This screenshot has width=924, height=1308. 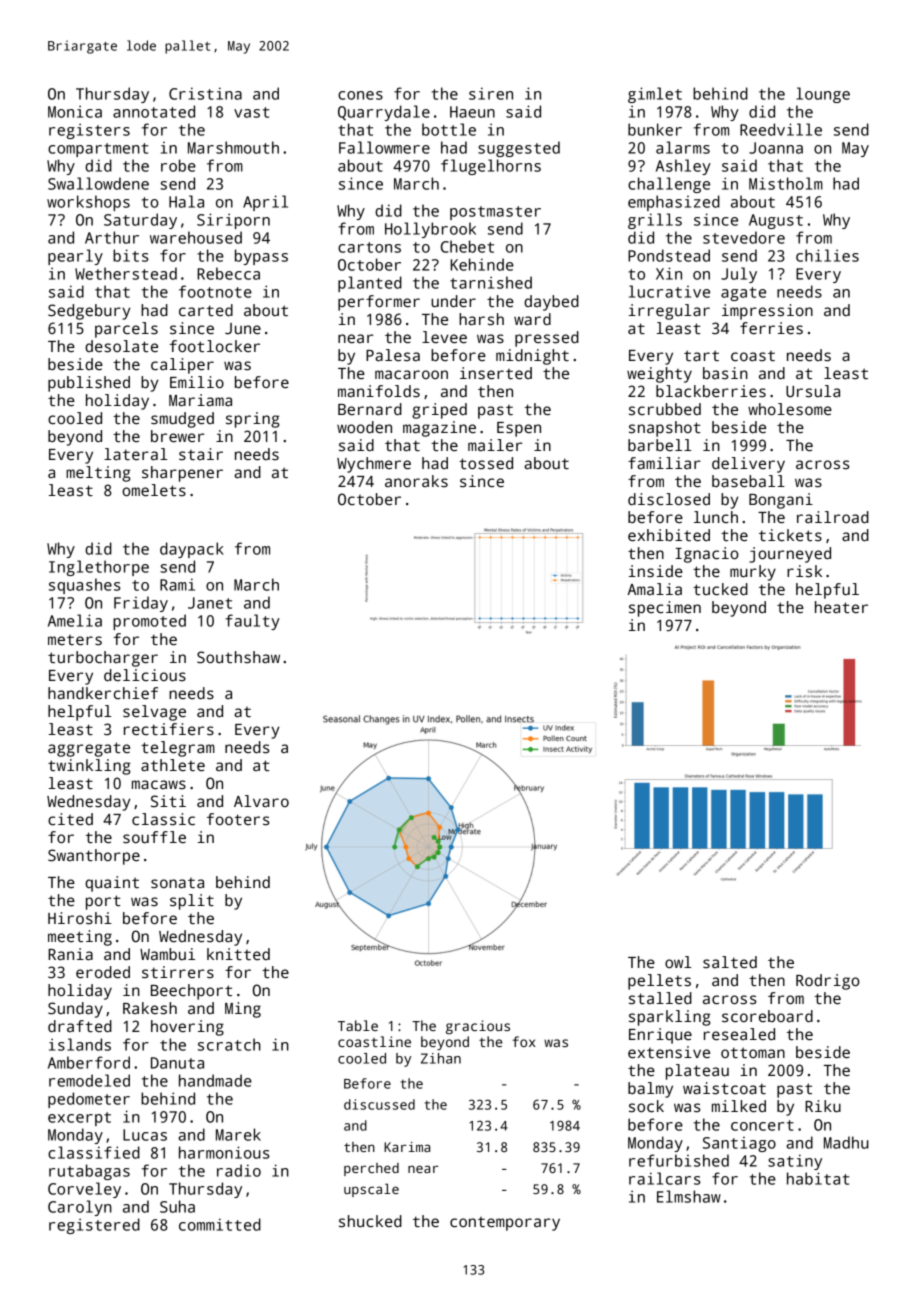 What do you see at coordinates (669, 185) in the screenshot?
I see `challenge` at bounding box center [669, 185].
